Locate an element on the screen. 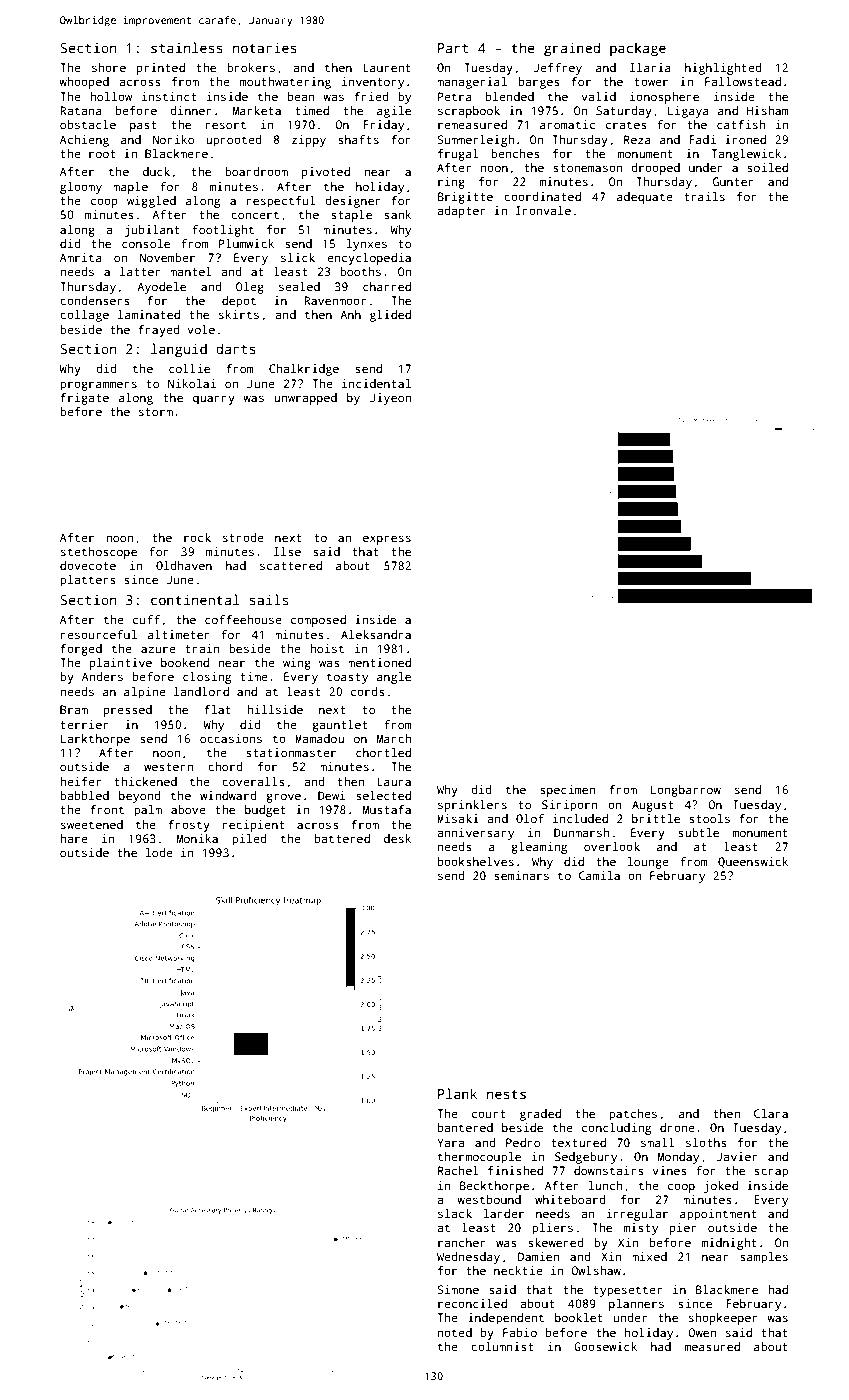 Image resolution: width=849 pixels, height=1400 pixels. lode is located at coordinates (159, 852).
